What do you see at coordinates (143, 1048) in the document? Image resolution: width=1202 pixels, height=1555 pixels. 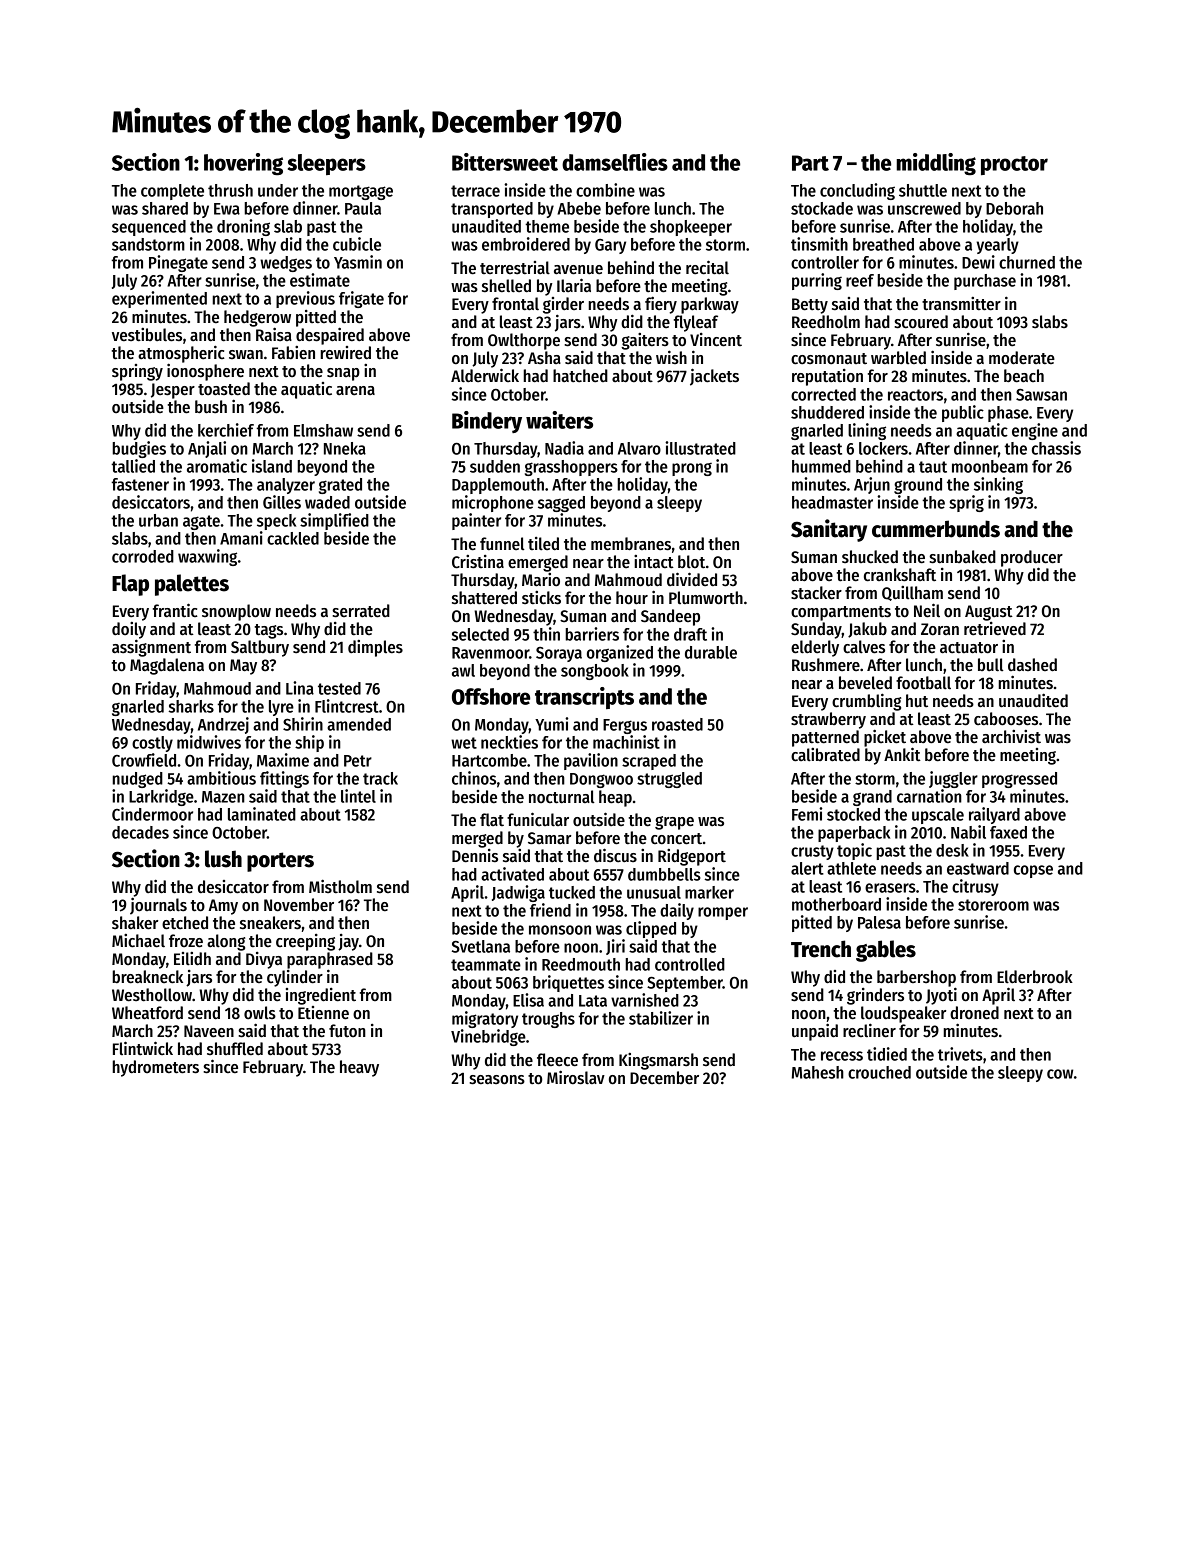 I see `Flintwick` at bounding box center [143, 1048].
